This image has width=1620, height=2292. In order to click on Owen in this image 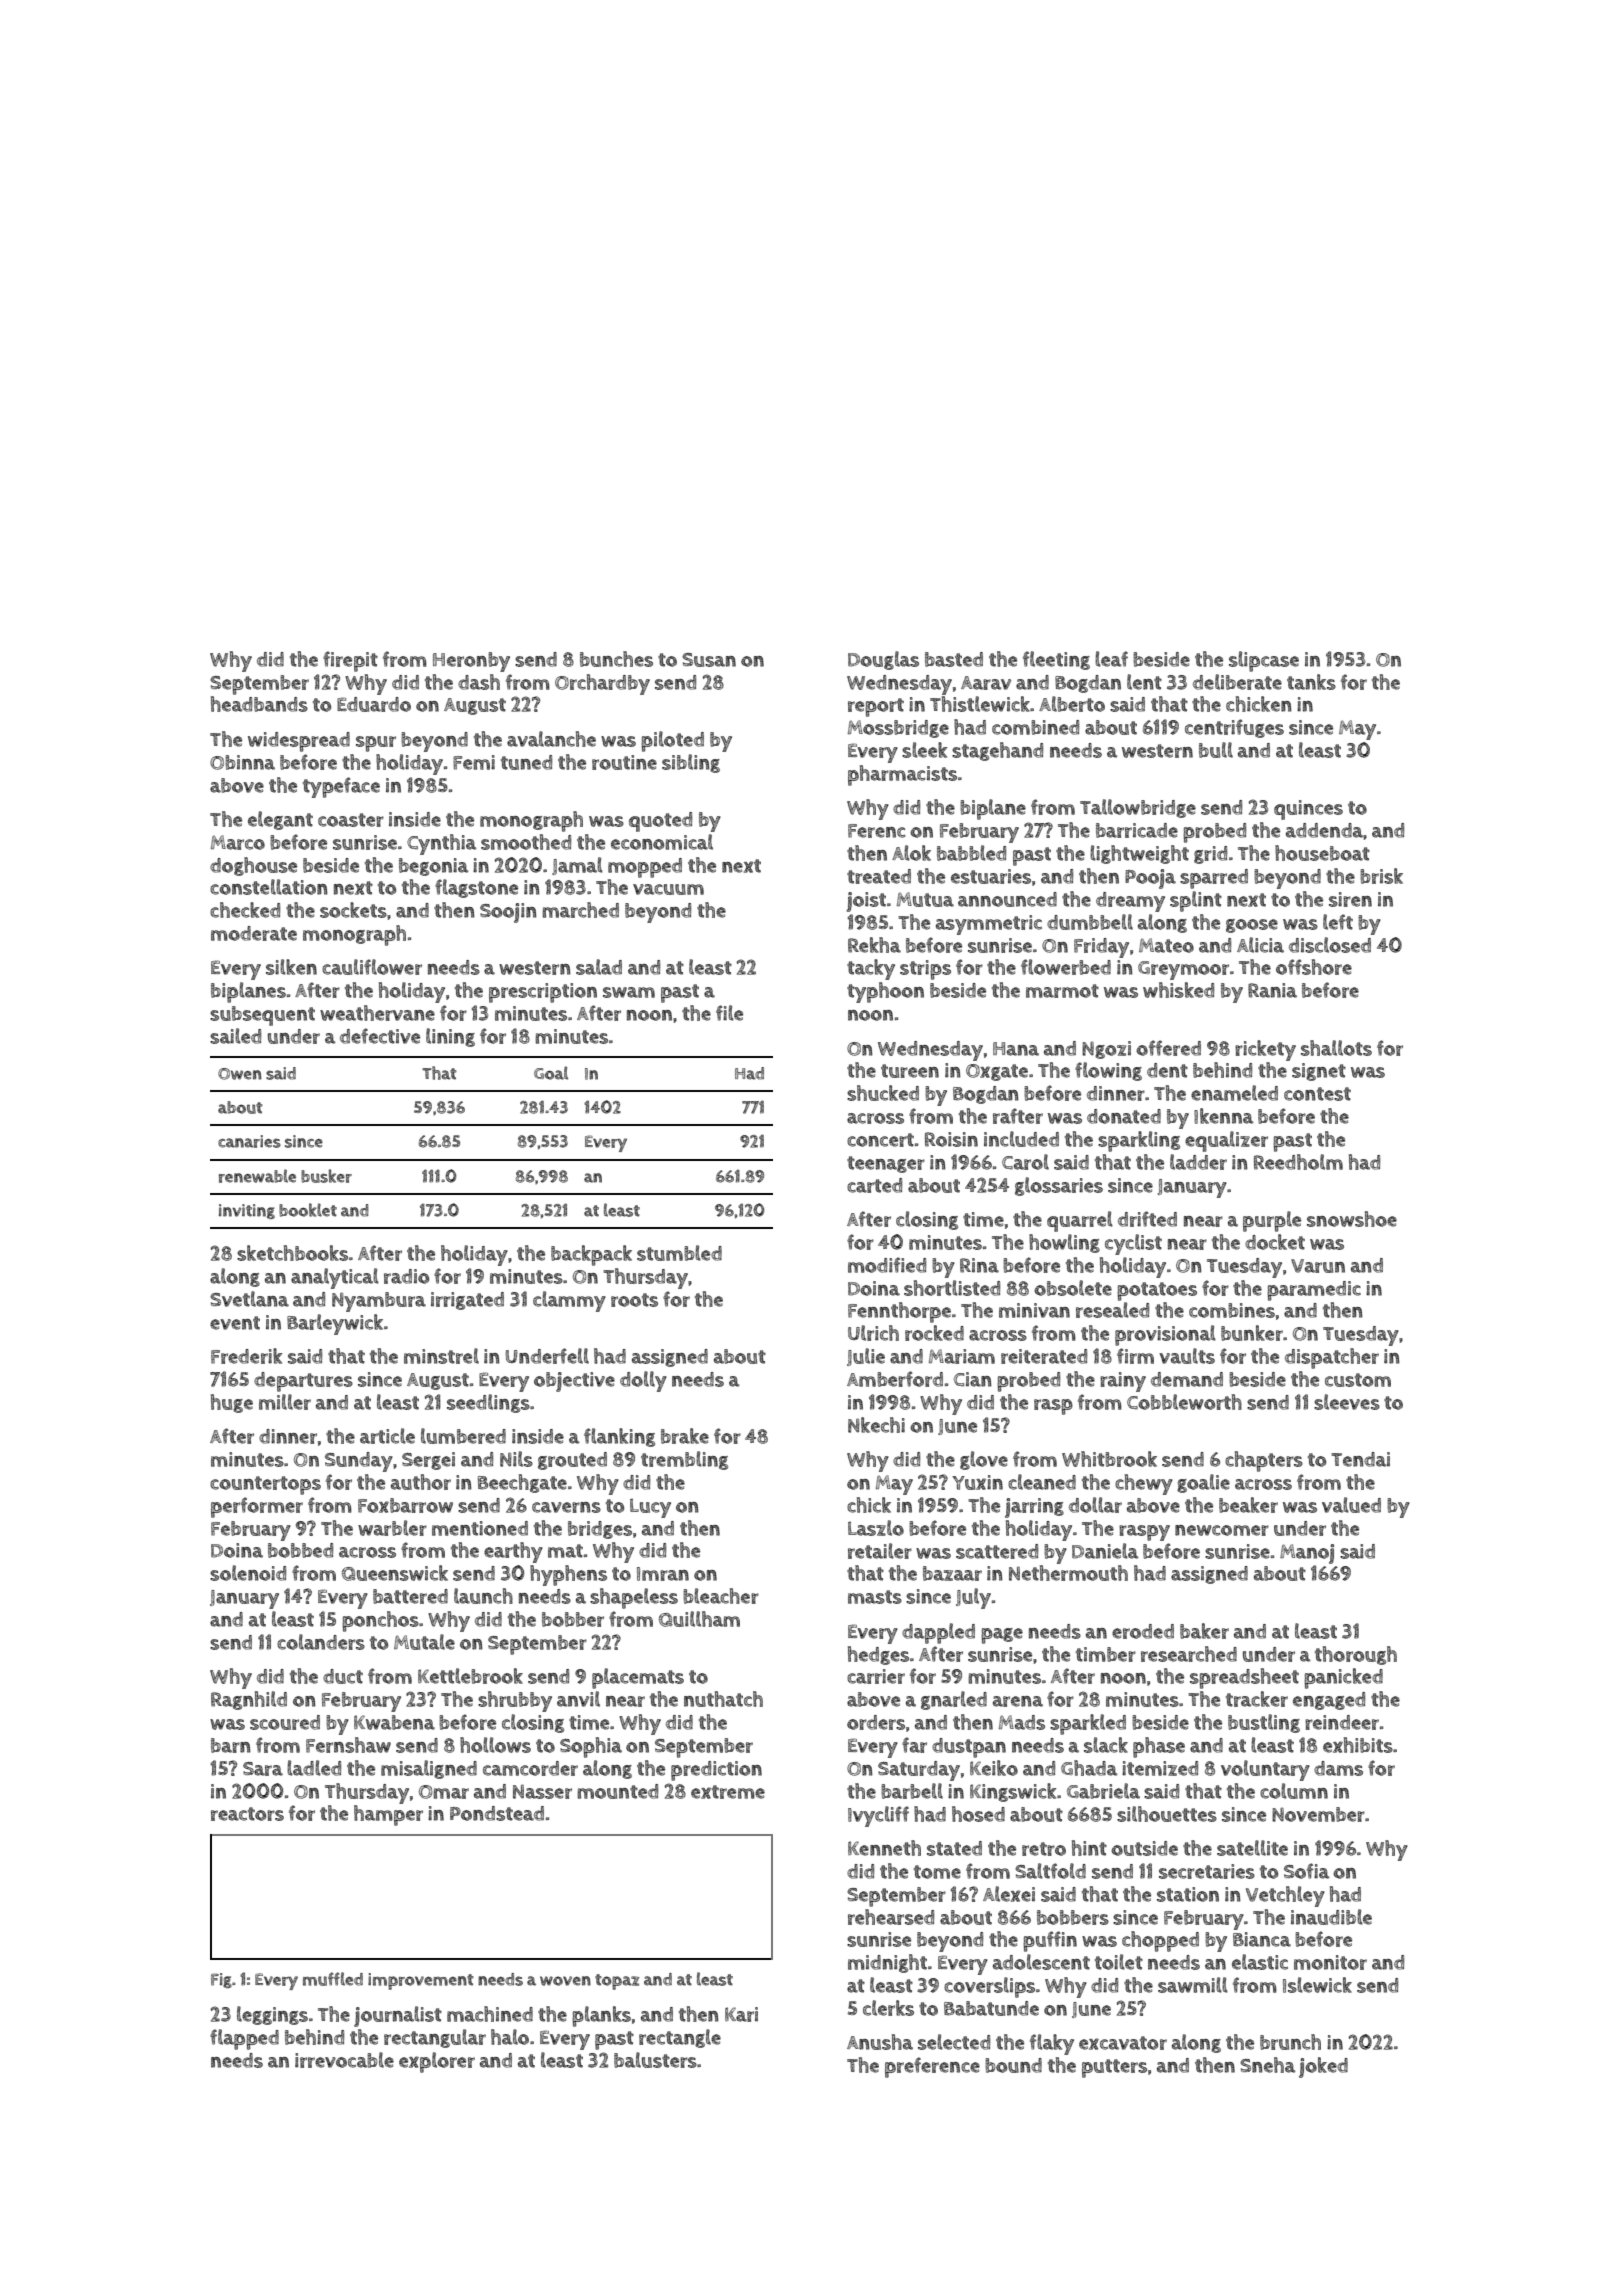, I will do `click(240, 1074)`.
